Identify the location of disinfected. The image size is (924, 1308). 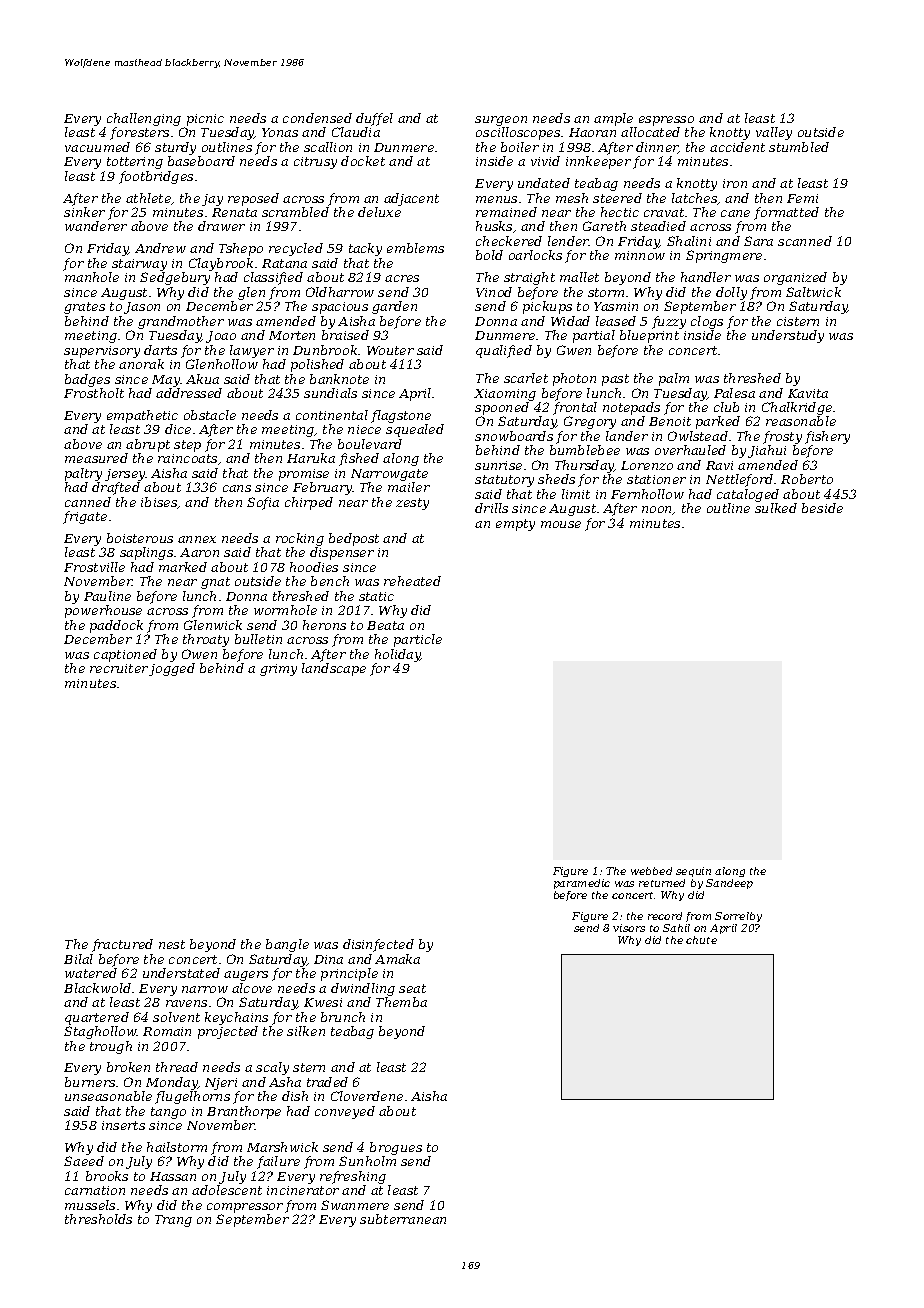
(378, 945).
